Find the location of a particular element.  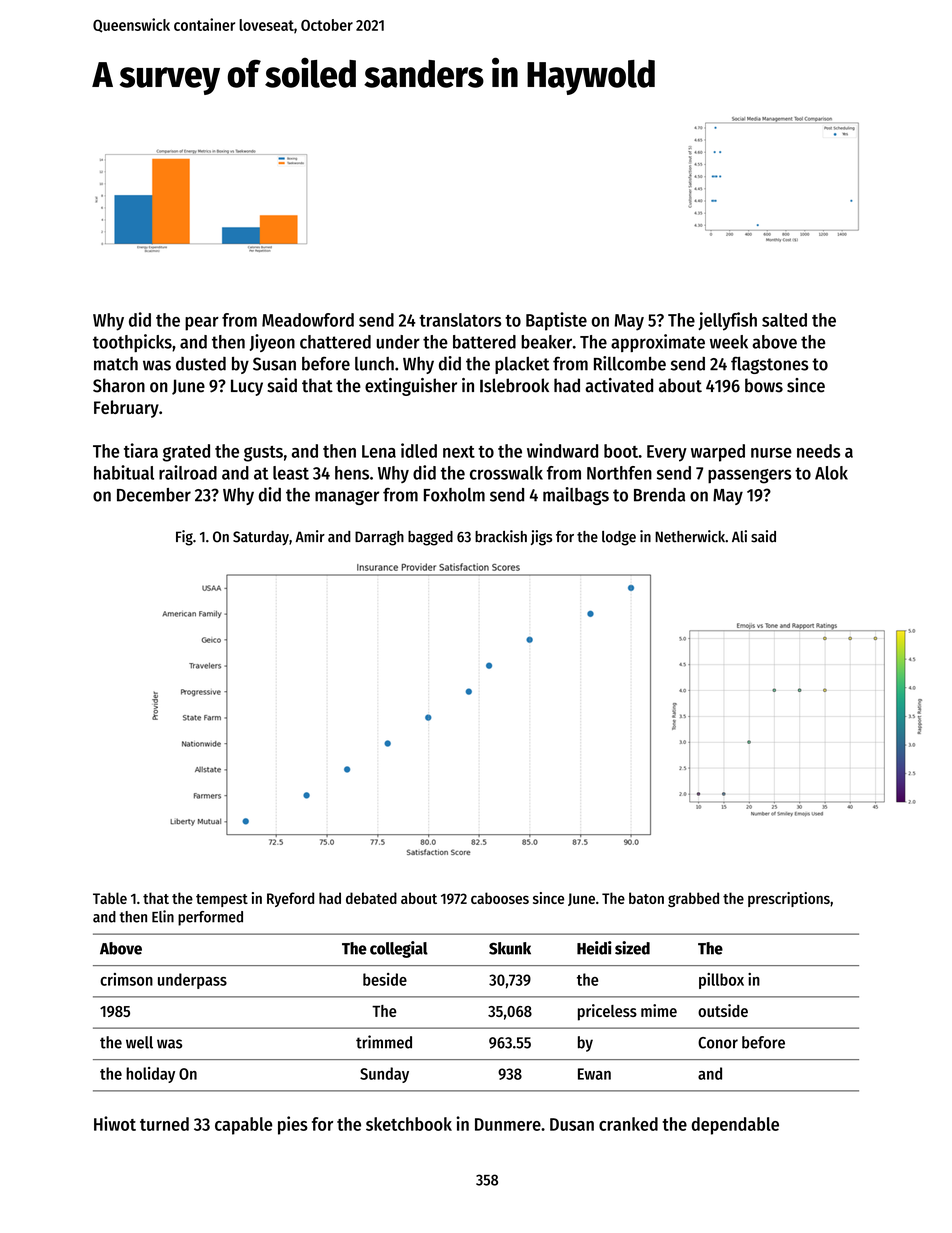

pillbox is located at coordinates (721, 981).
